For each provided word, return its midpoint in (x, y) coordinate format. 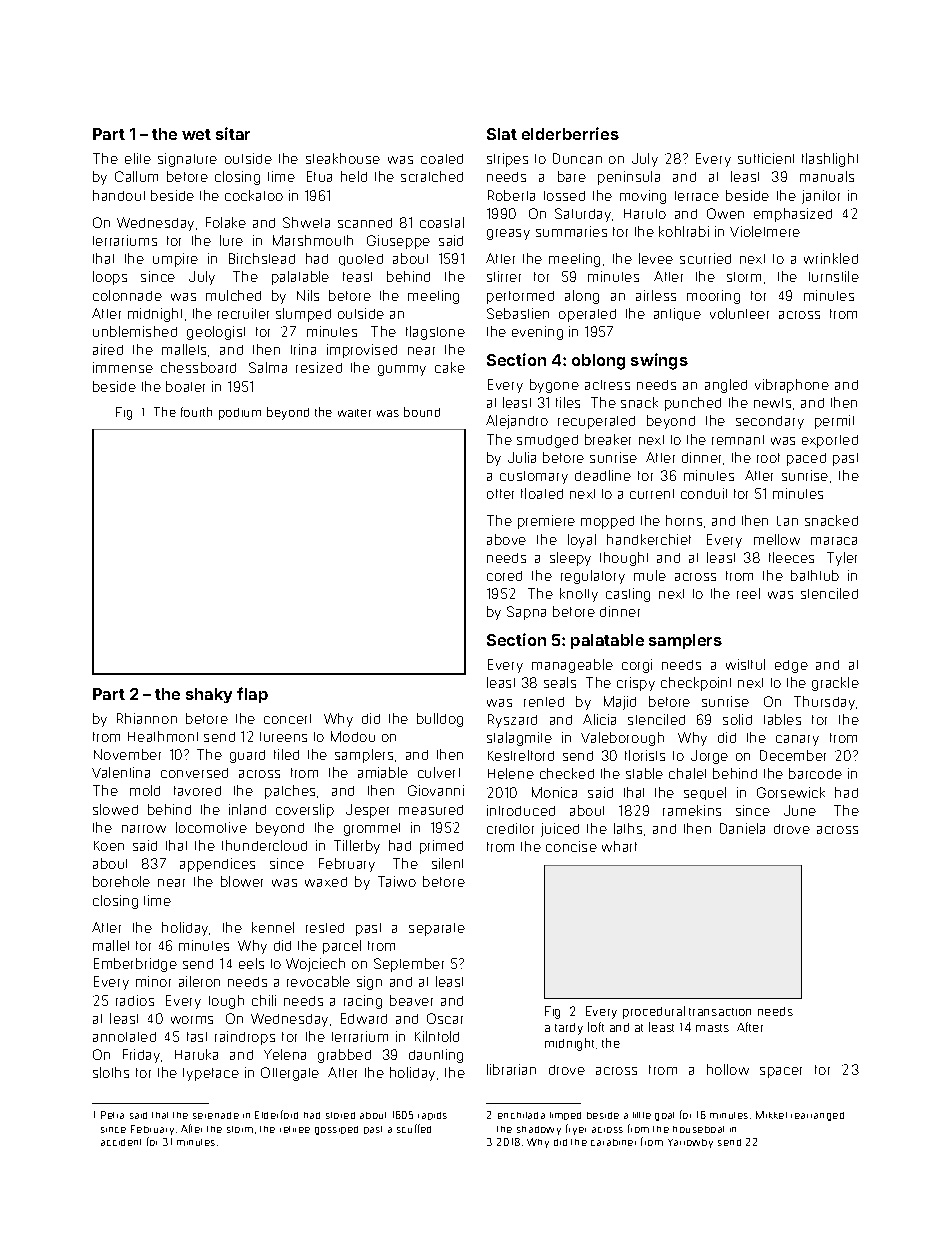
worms (192, 1020)
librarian (511, 1069)
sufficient (766, 158)
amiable (383, 772)
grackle (835, 684)
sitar (233, 133)
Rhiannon (147, 718)
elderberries (570, 133)
